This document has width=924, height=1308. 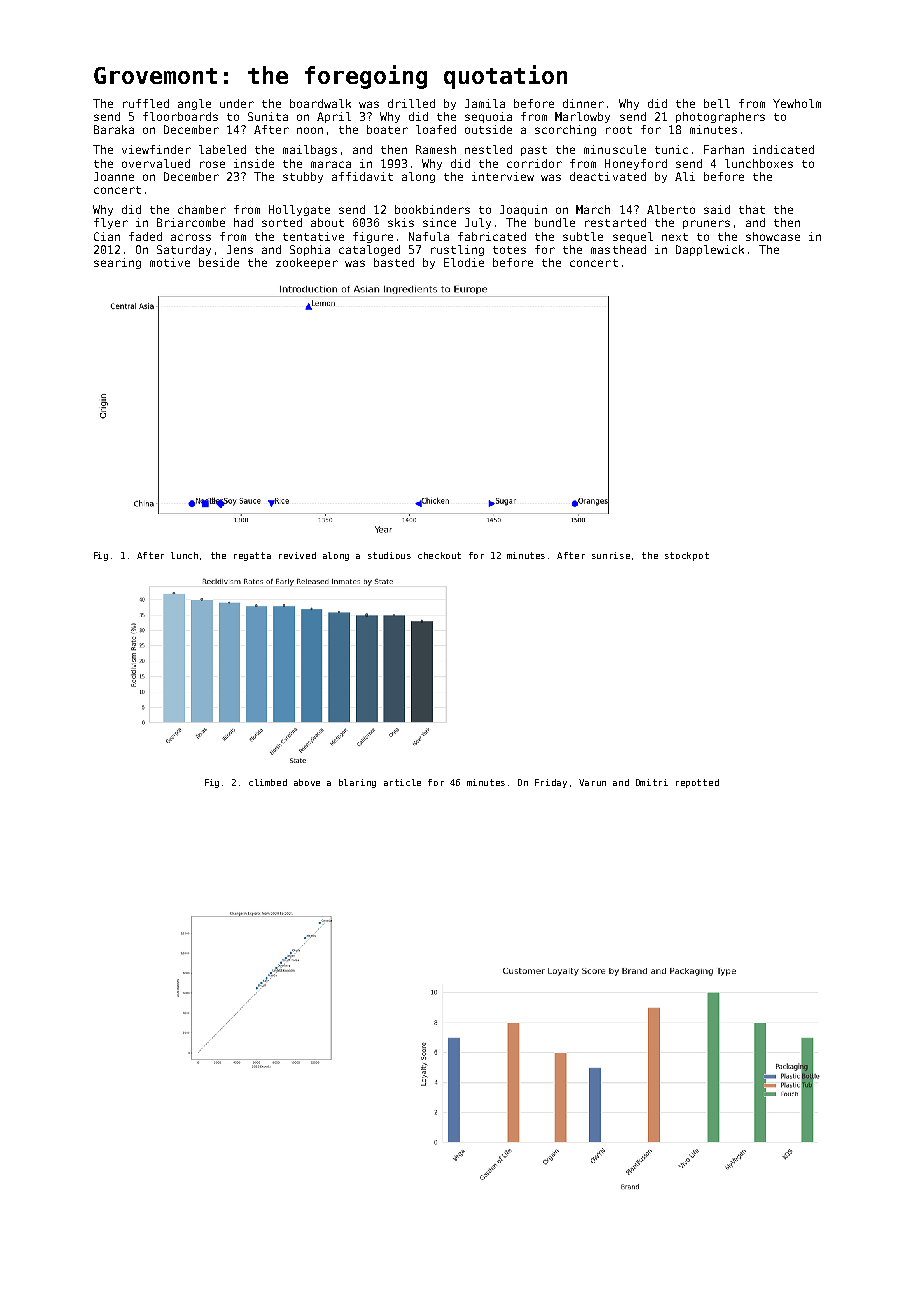 What do you see at coordinates (313, 236) in the document?
I see `tentative` at bounding box center [313, 236].
